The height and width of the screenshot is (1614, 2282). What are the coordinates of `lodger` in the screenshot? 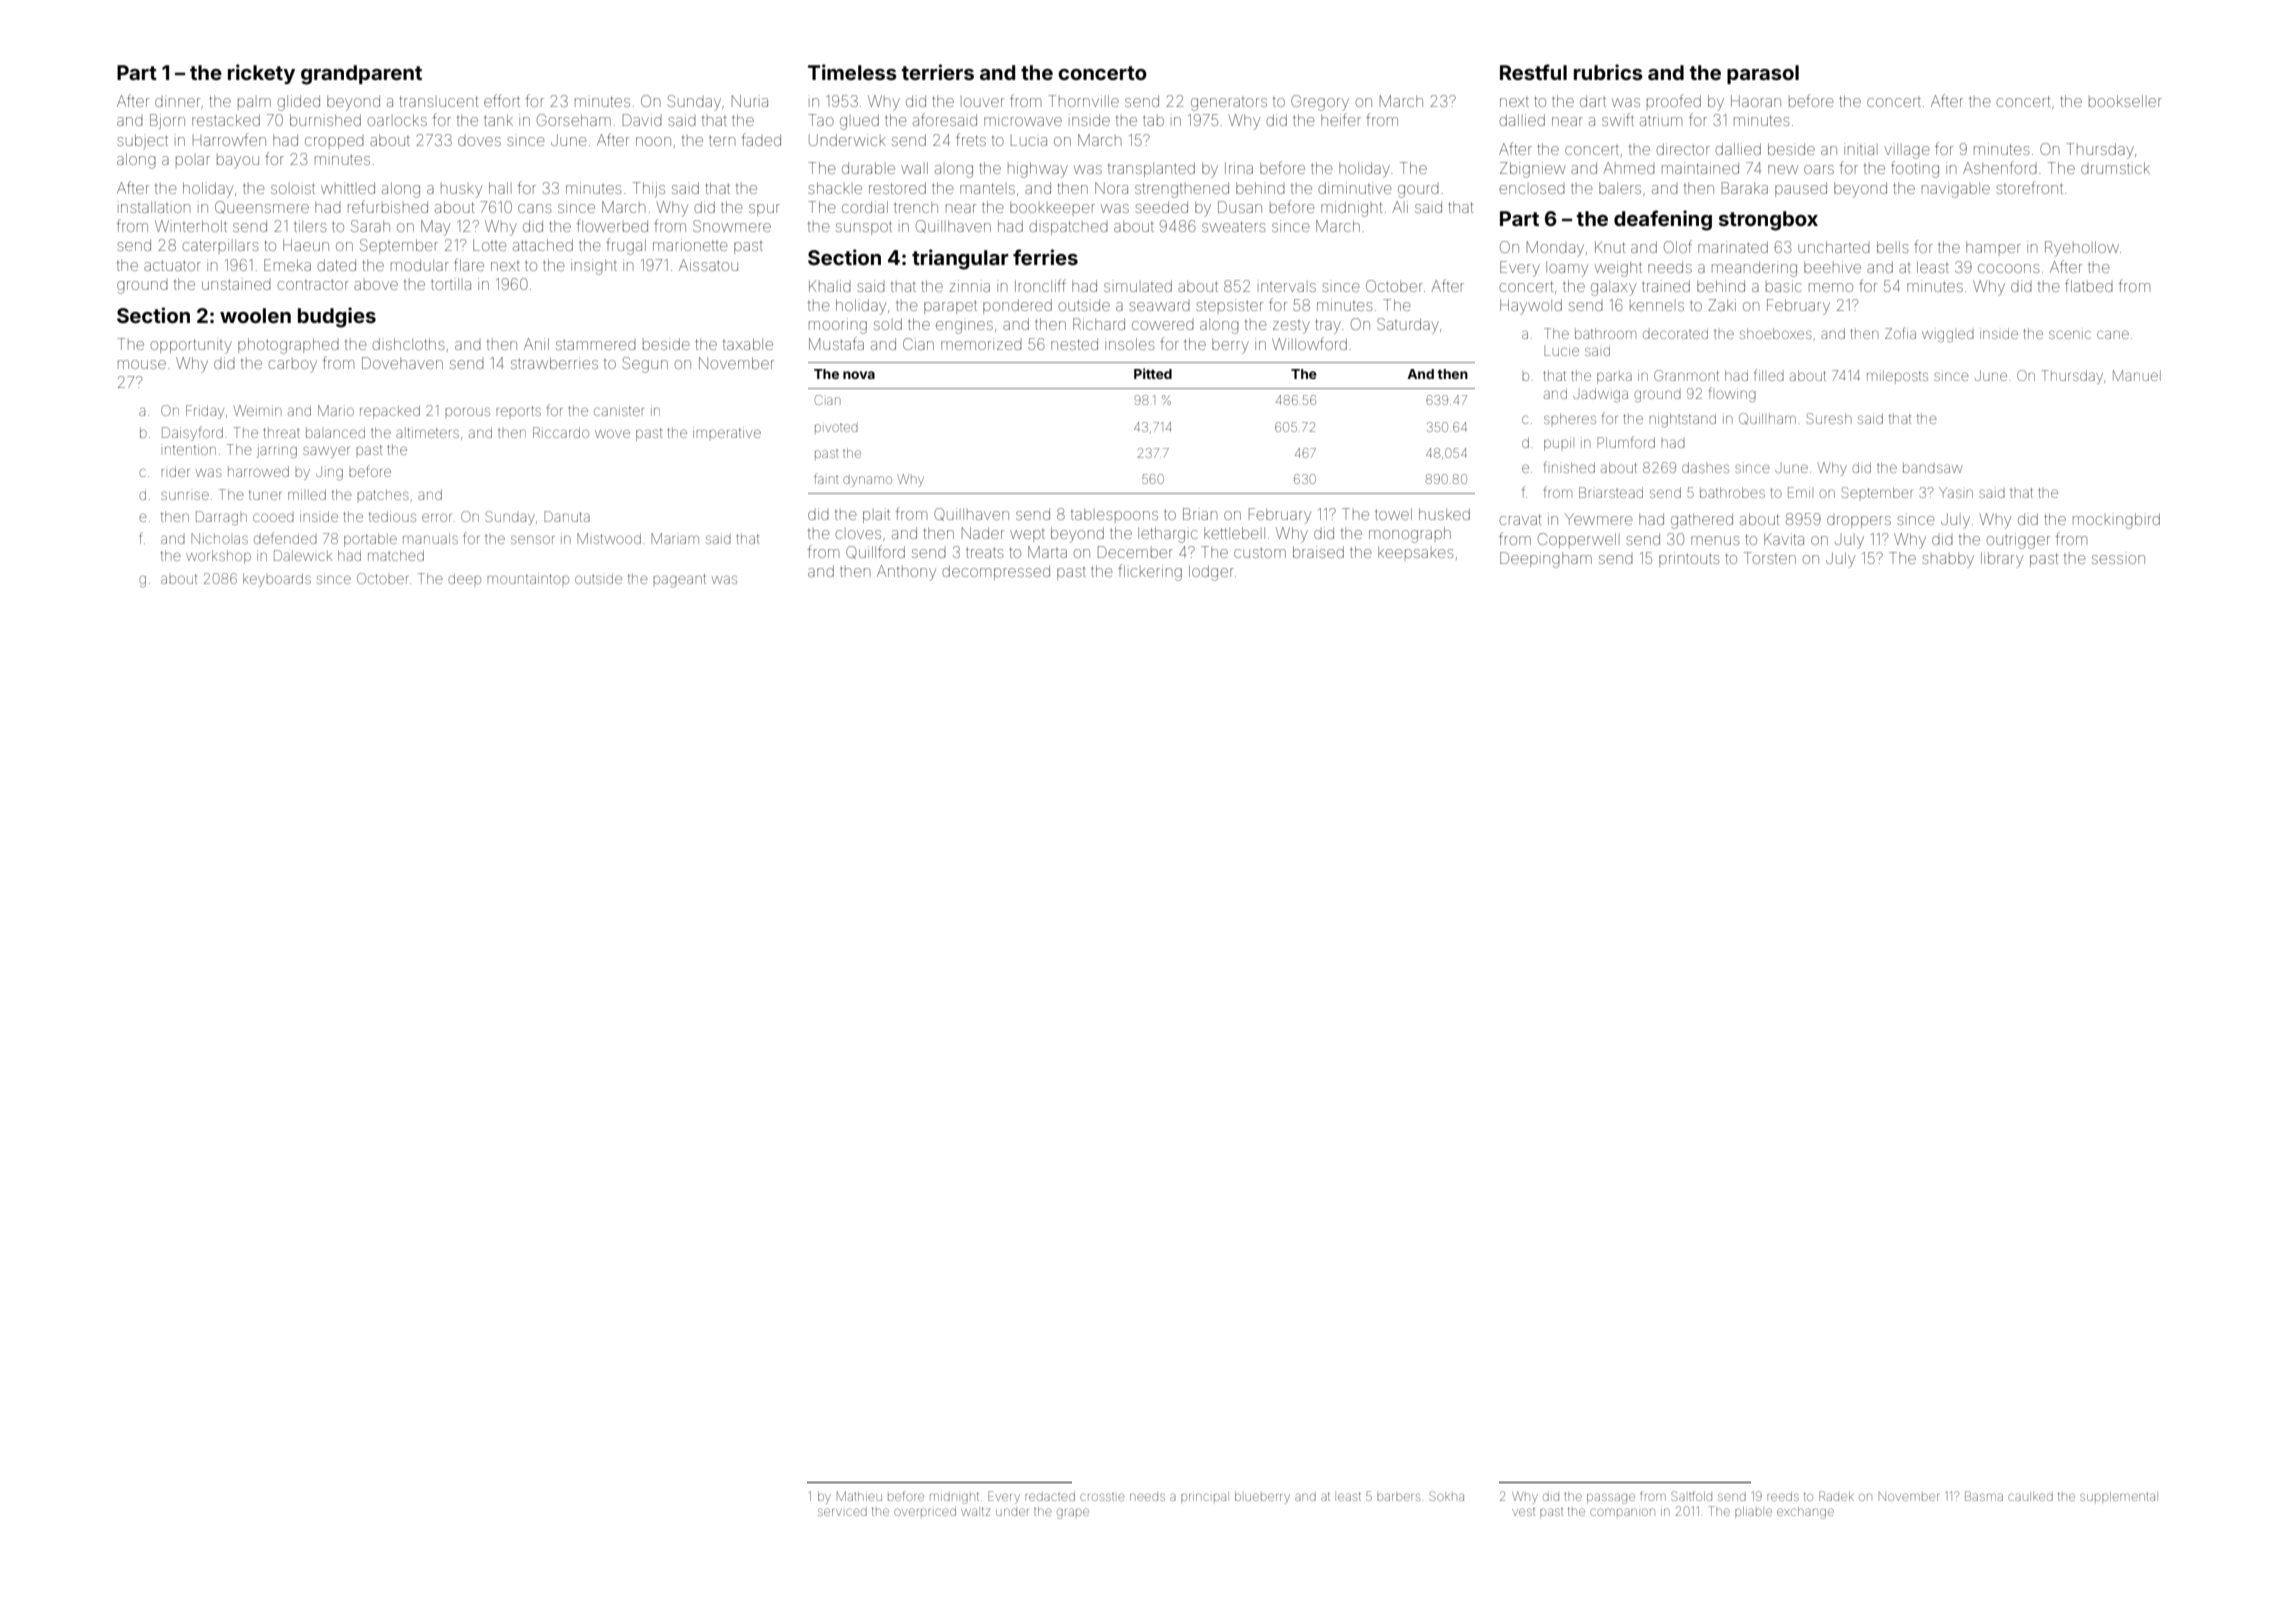 It's located at (1211, 573).
